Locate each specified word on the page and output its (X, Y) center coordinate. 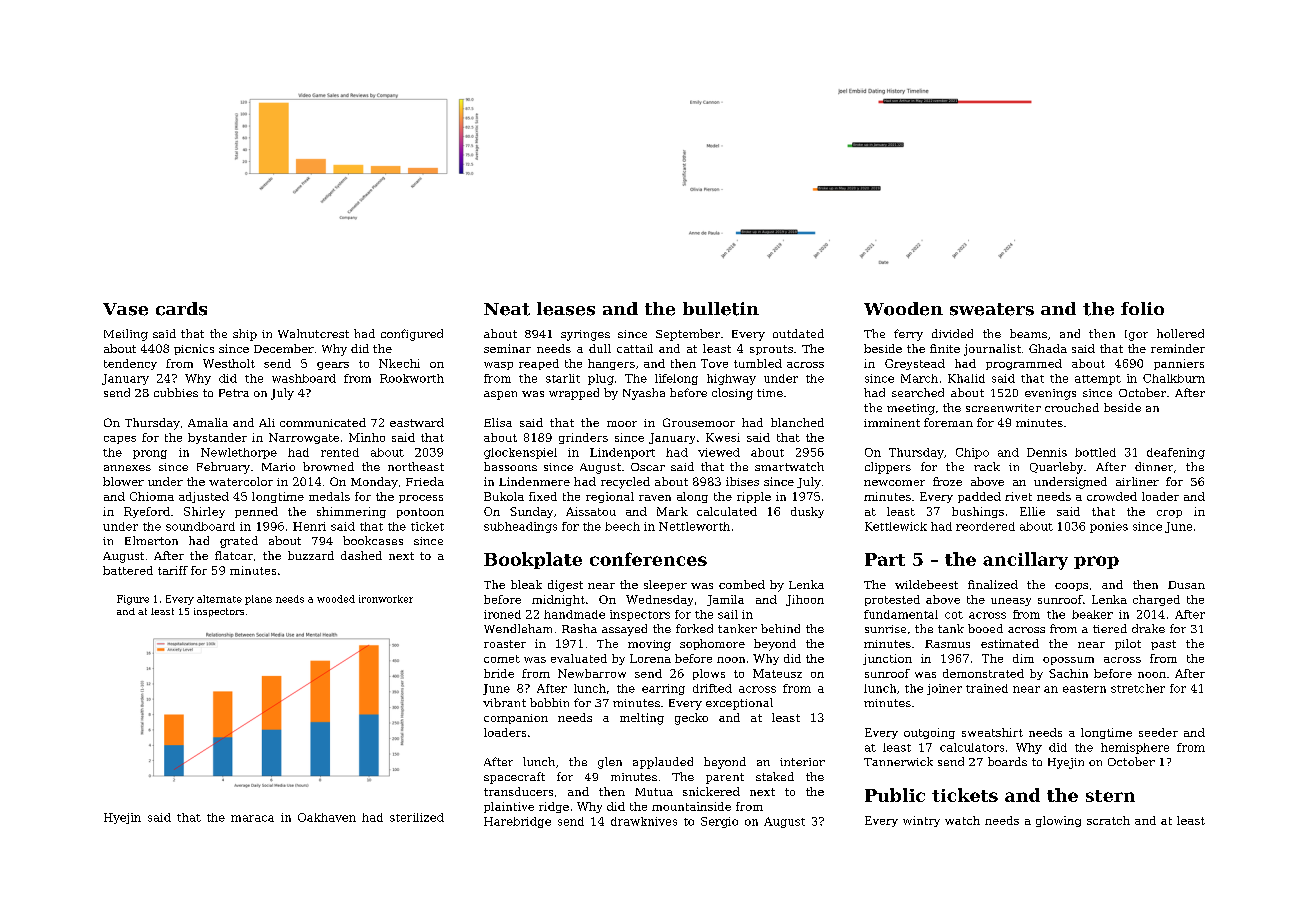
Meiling (126, 335)
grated (239, 542)
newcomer (894, 483)
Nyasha (644, 394)
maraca (252, 818)
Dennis (1047, 452)
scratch (1108, 820)
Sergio (719, 822)
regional (610, 497)
